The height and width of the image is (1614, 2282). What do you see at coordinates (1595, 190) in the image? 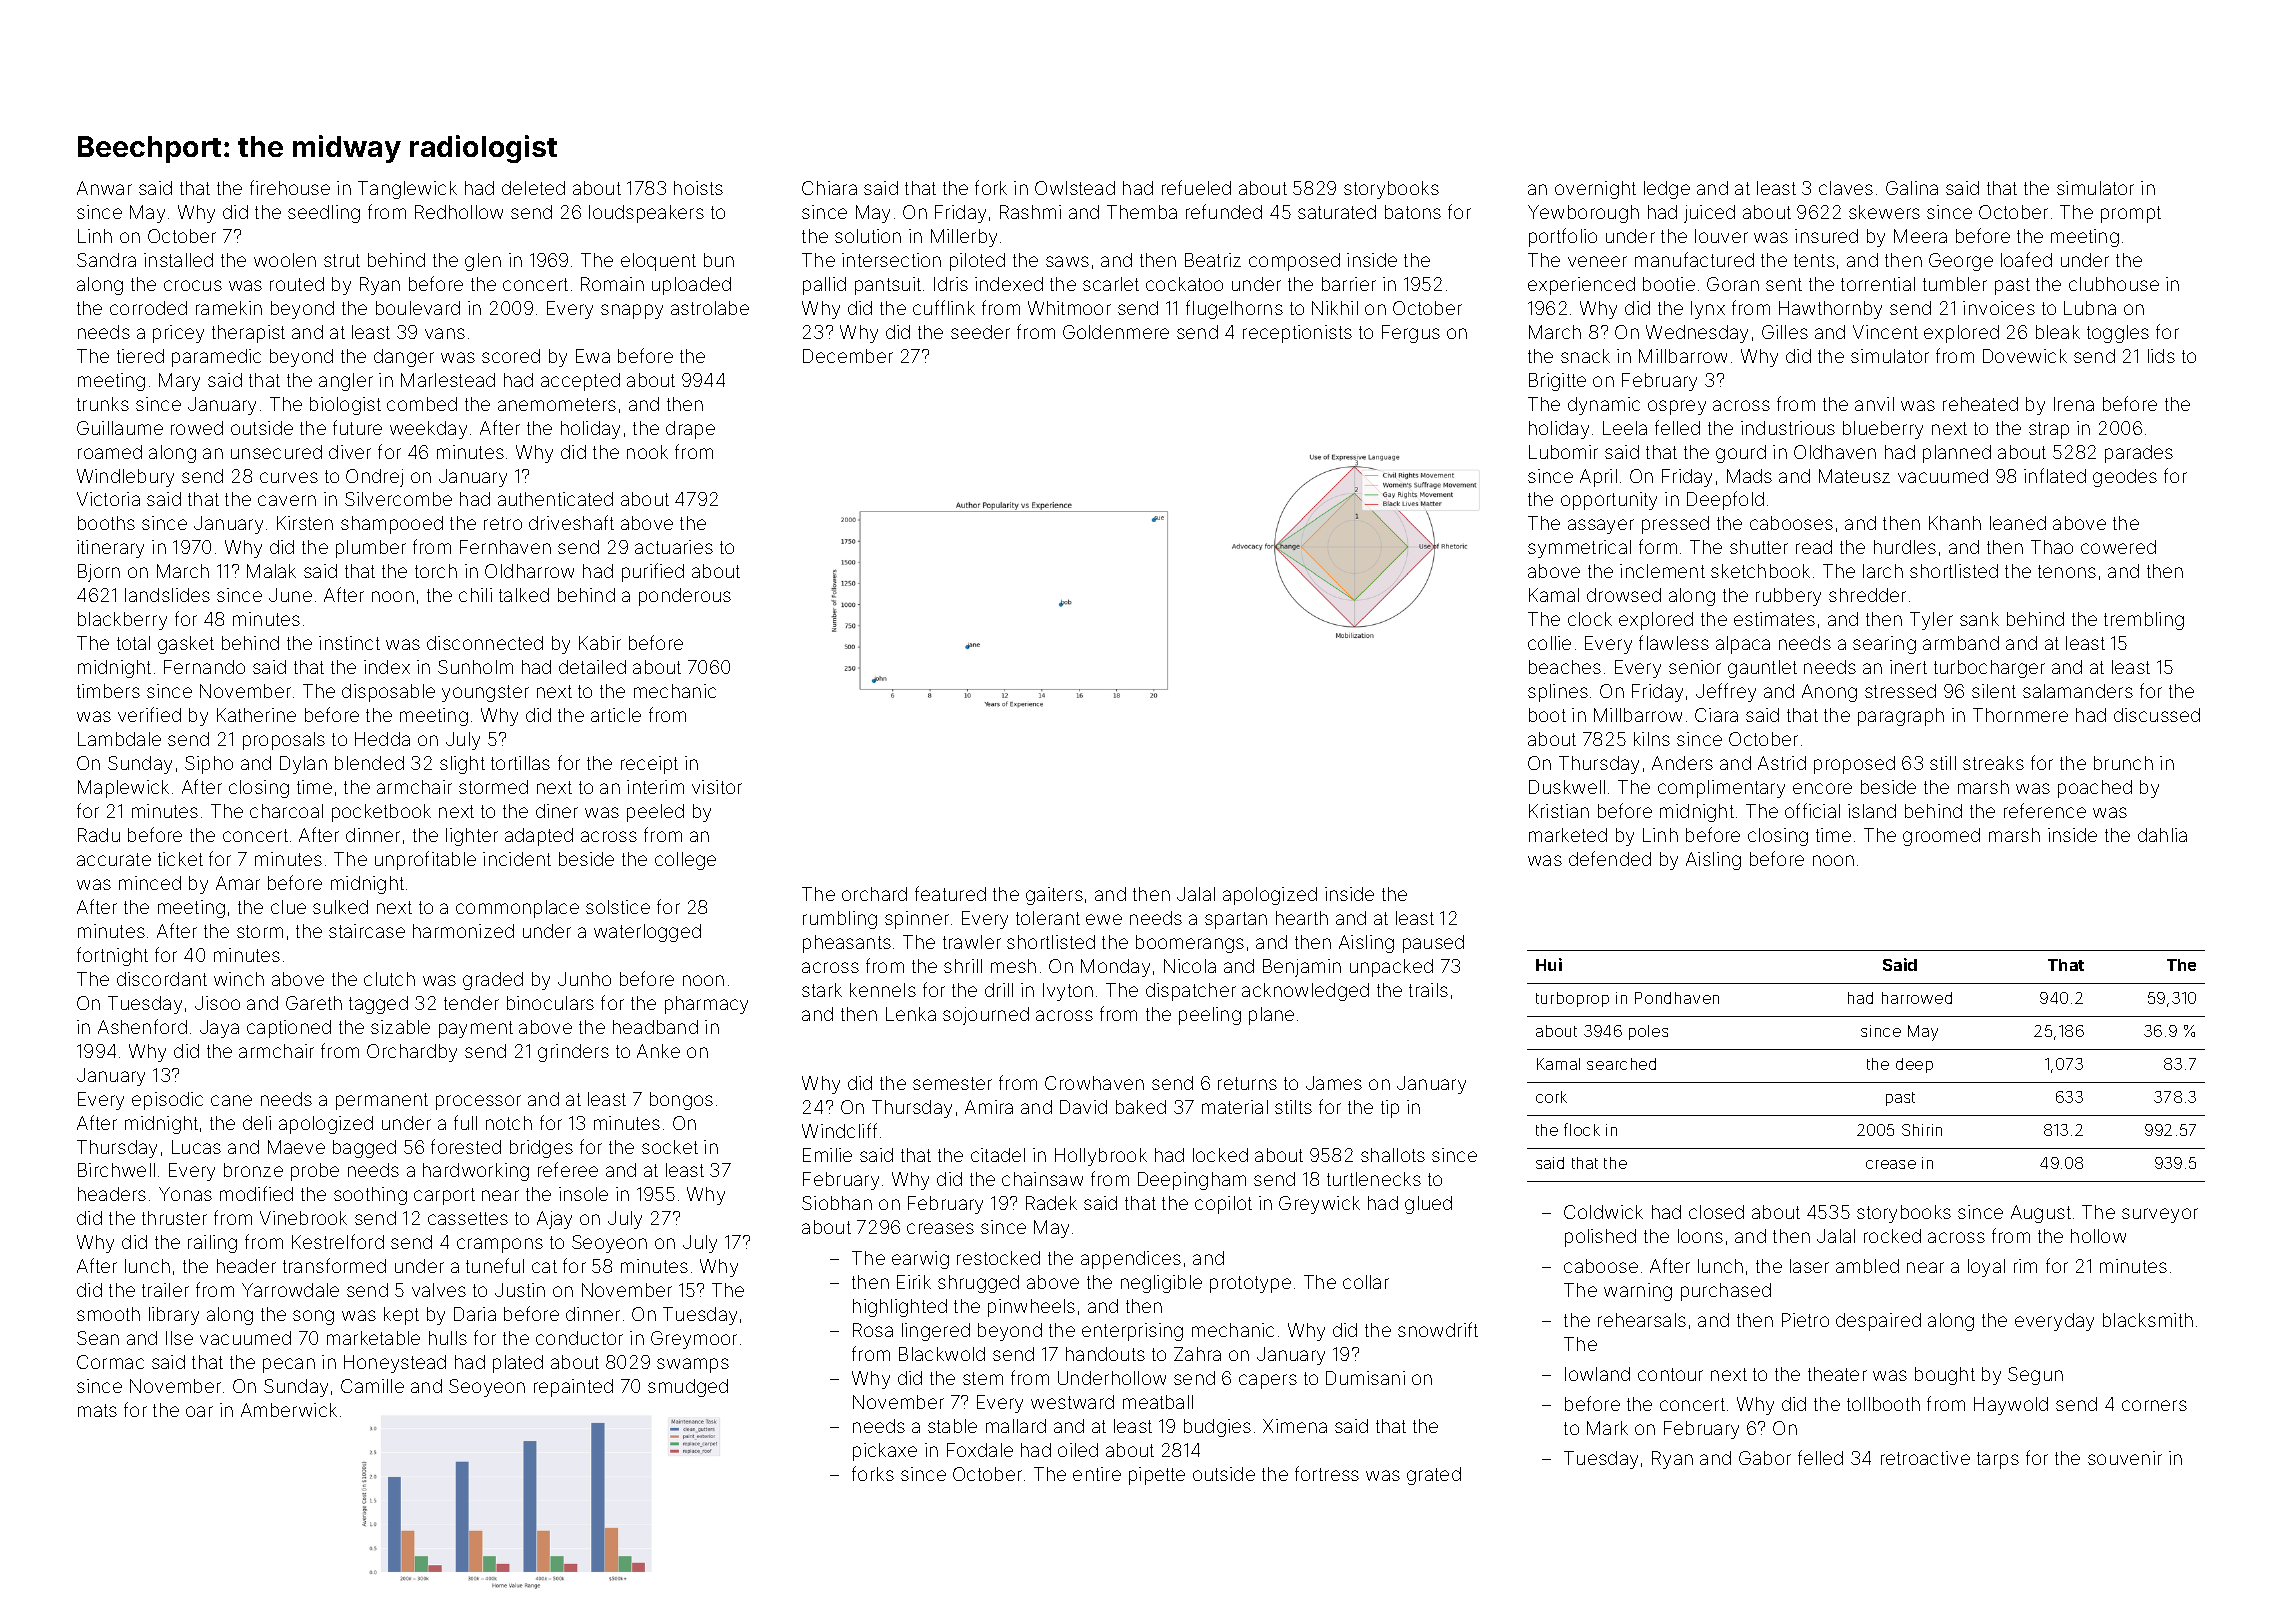
I see `overnight` at bounding box center [1595, 190].
